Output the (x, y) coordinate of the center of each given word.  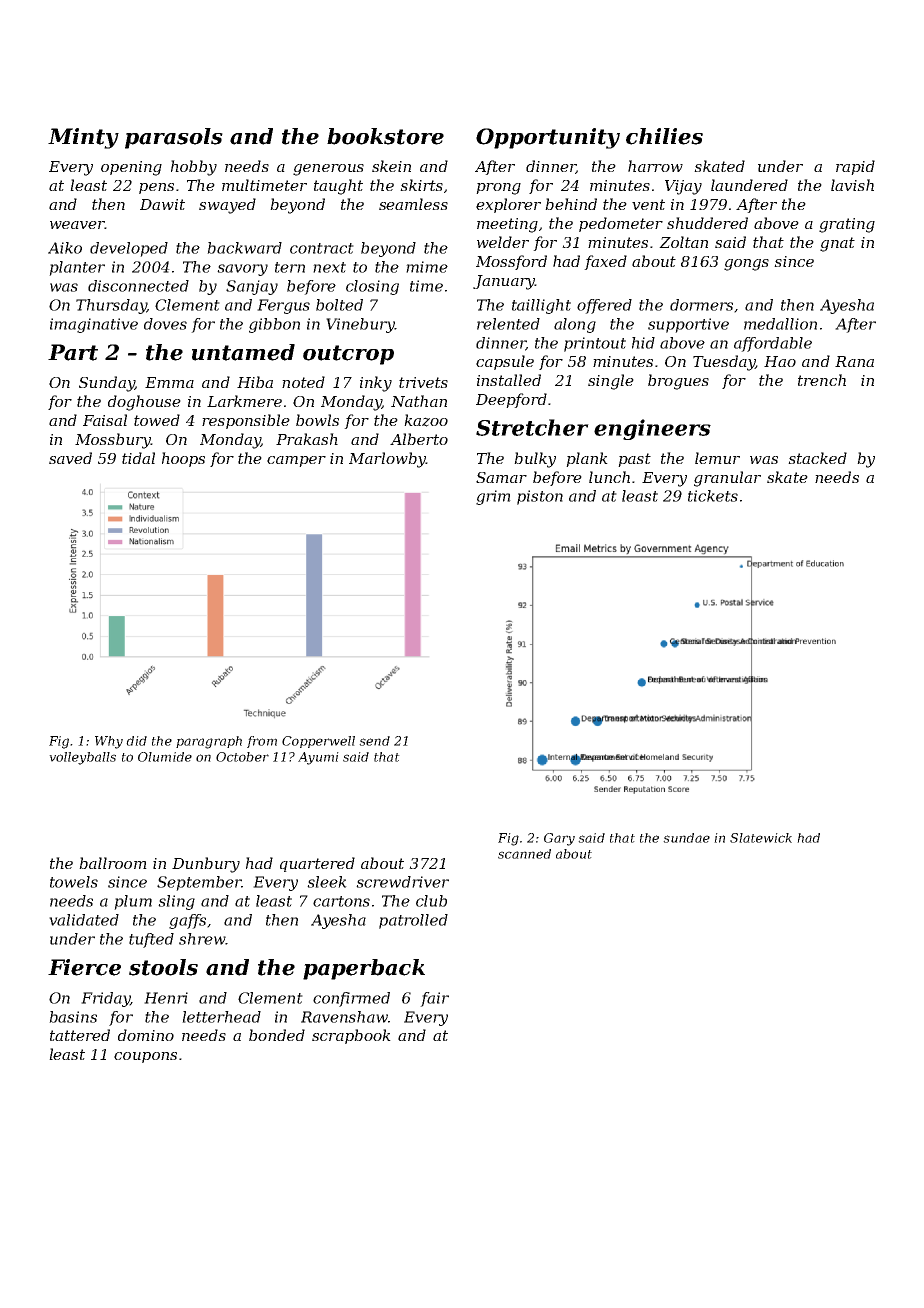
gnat (837, 244)
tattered (80, 1035)
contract (322, 248)
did (136, 741)
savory (242, 270)
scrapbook (351, 1036)
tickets (713, 496)
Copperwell (318, 742)
